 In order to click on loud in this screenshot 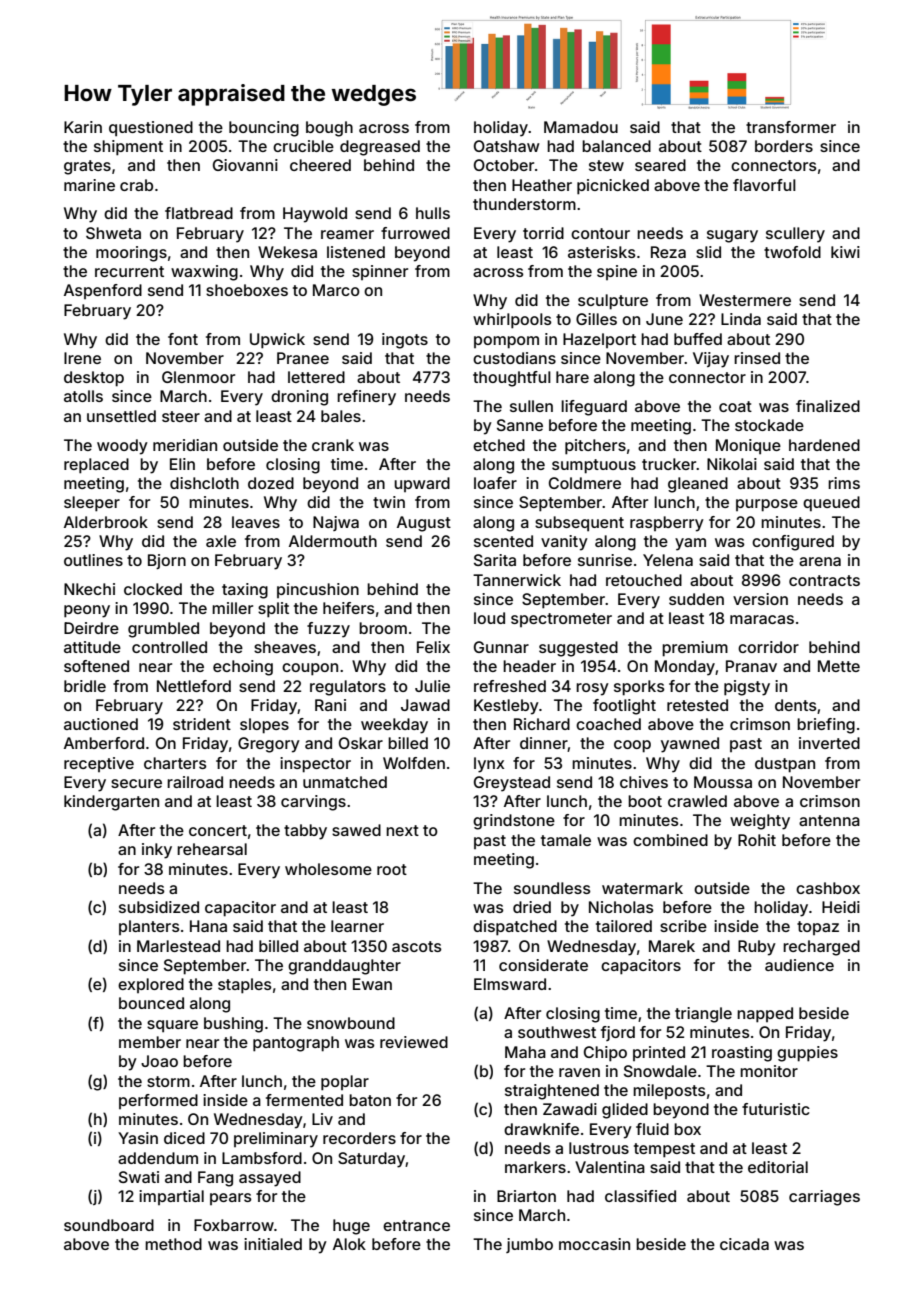, I will do `click(489, 618)`.
